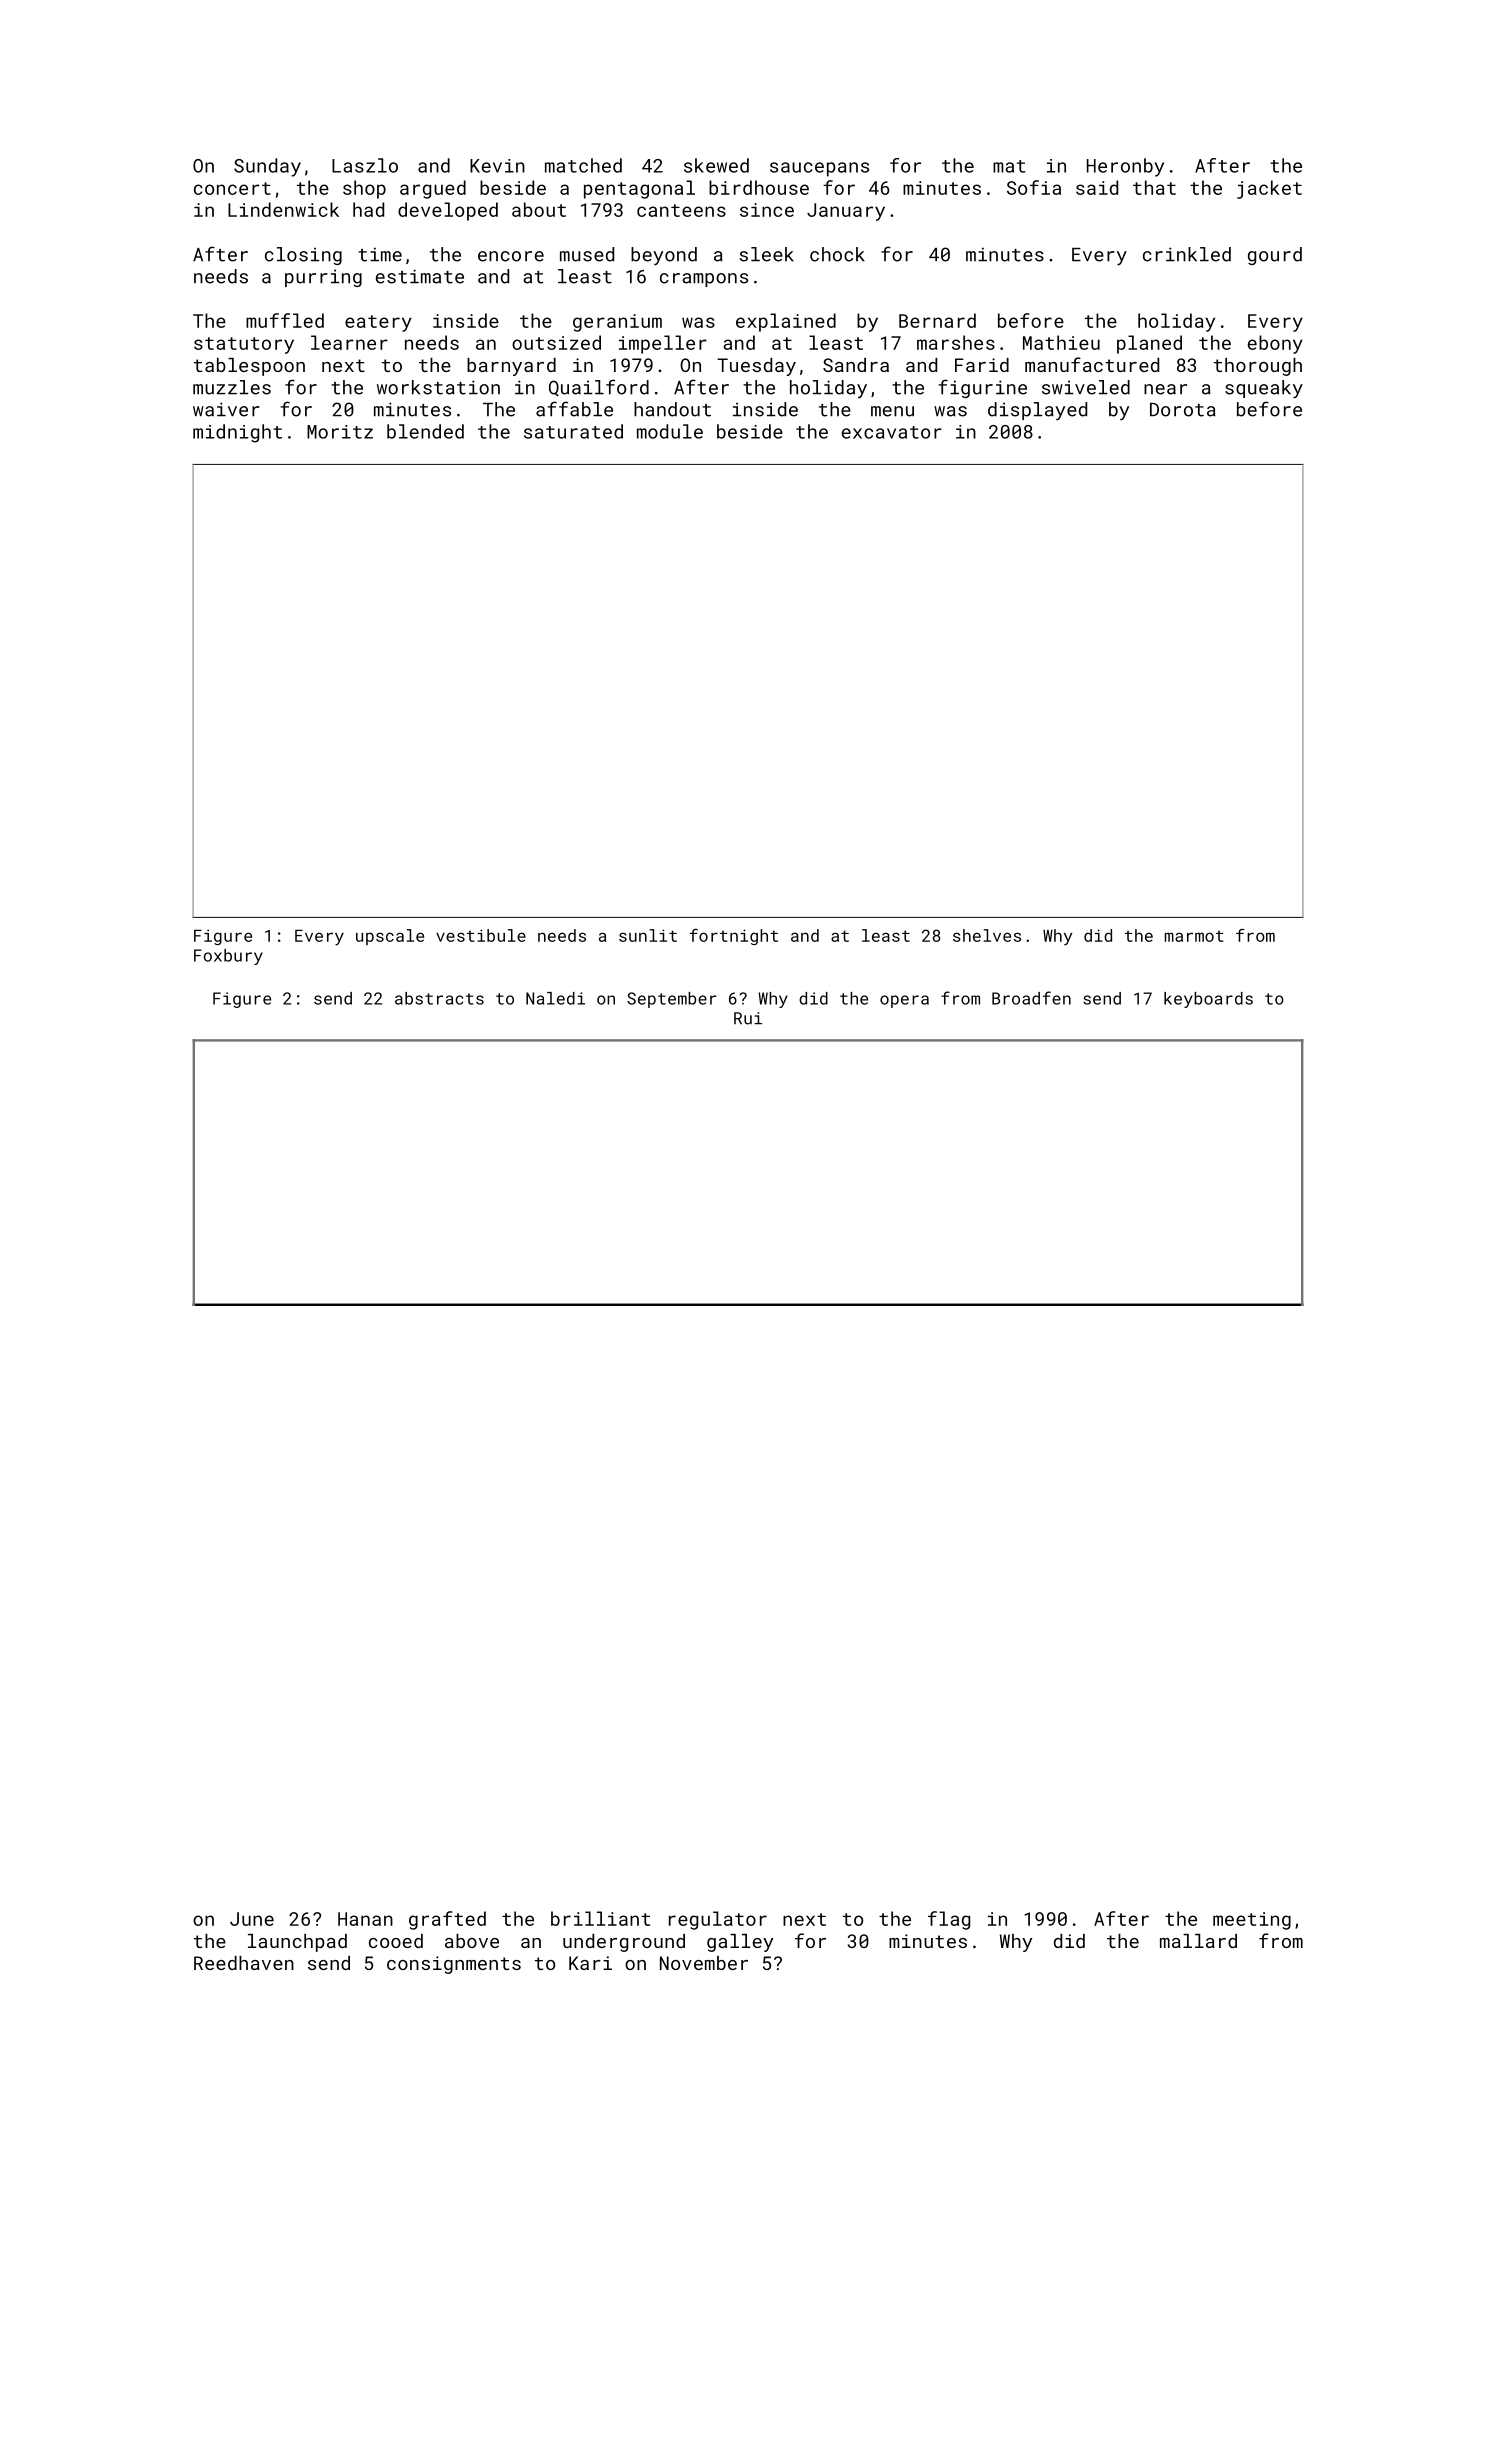 This screenshot has height=2464, width=1496. I want to click on September, so click(671, 1000).
